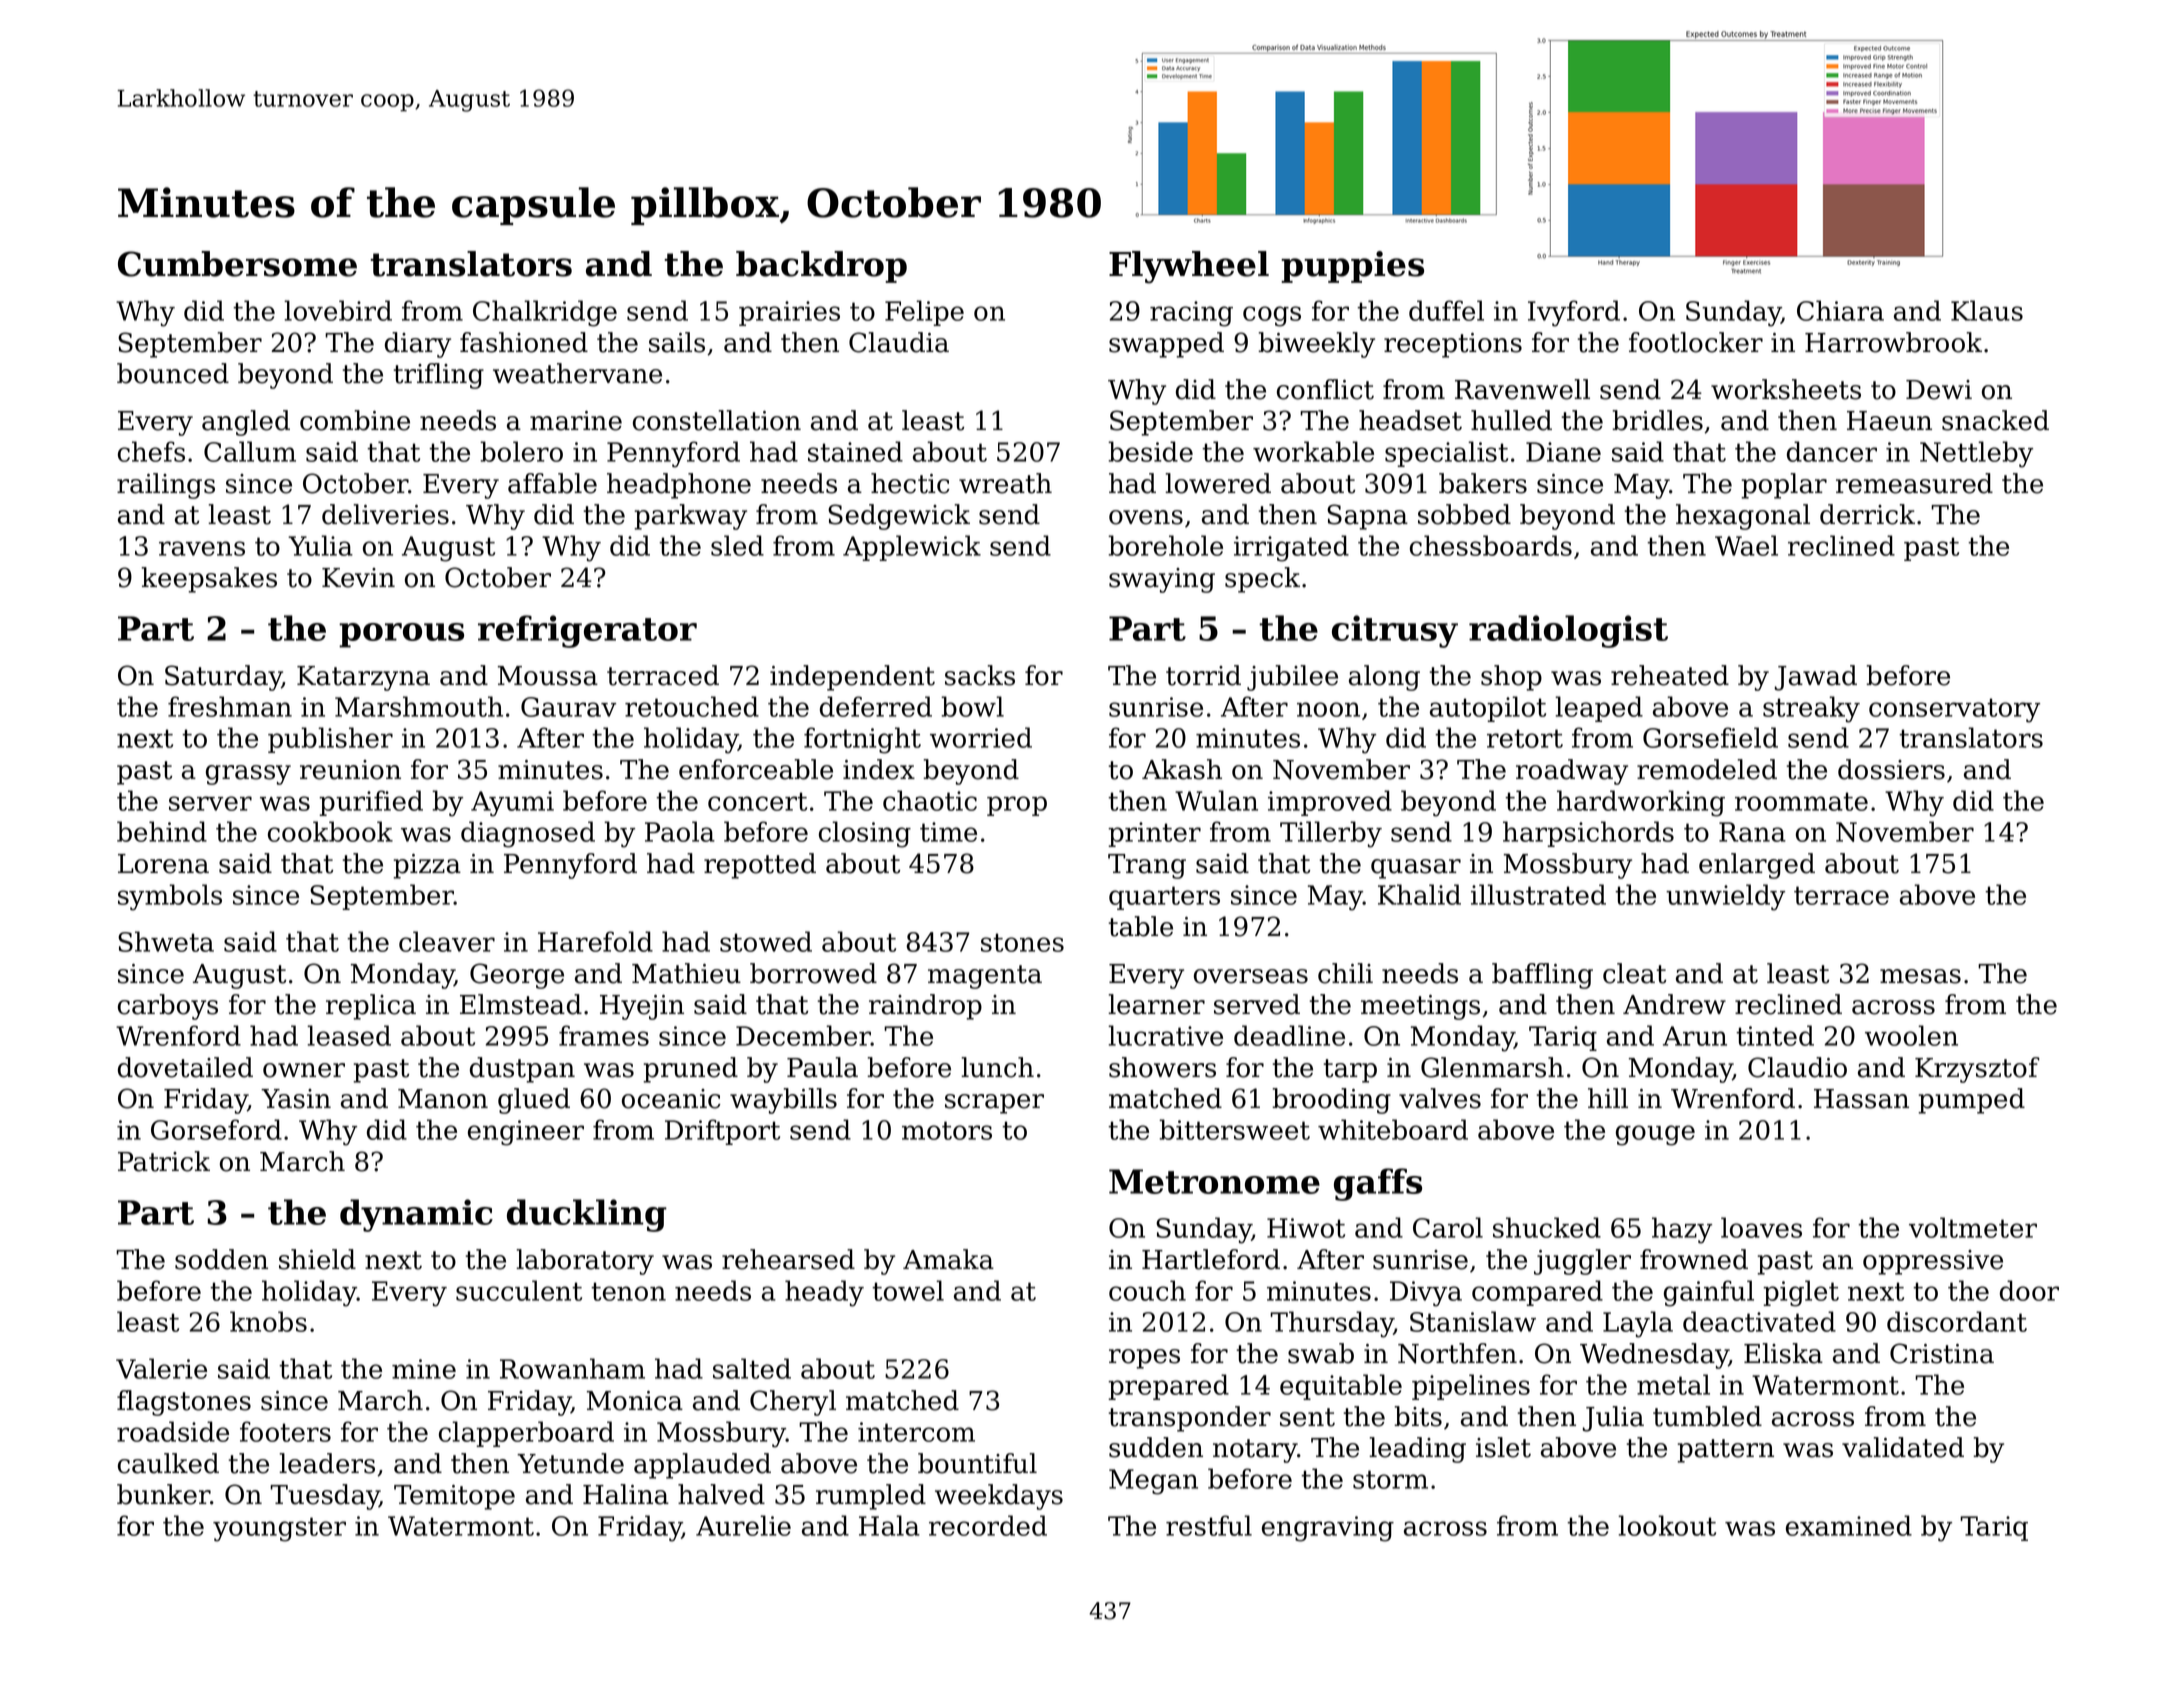 This screenshot has height=1683, width=2178. Describe the element at coordinates (1987, 310) in the screenshot. I see `Klaus` at that location.
